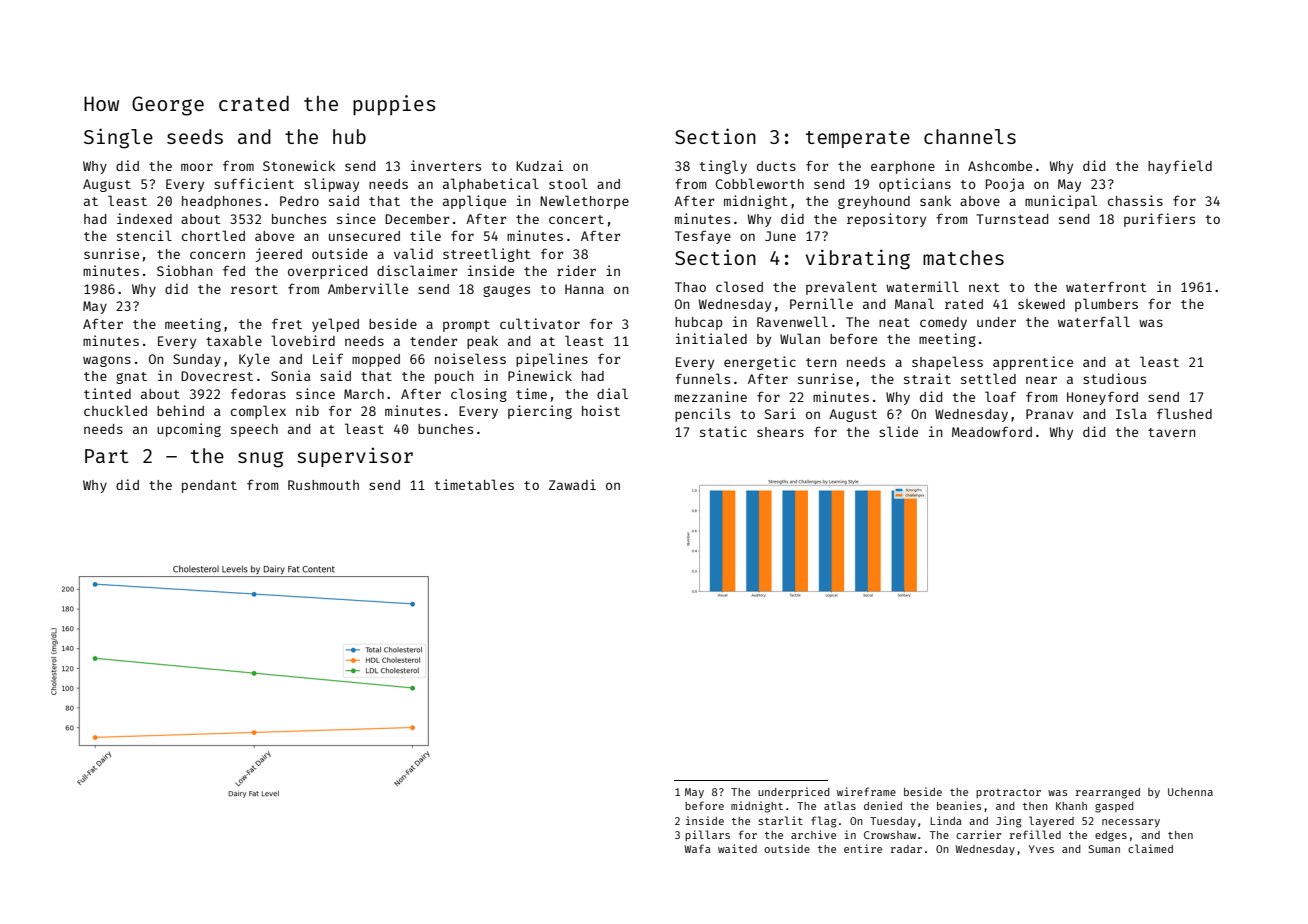 This image has width=1308, height=924. Describe the element at coordinates (1008, 793) in the image. I see `protractor` at that location.
